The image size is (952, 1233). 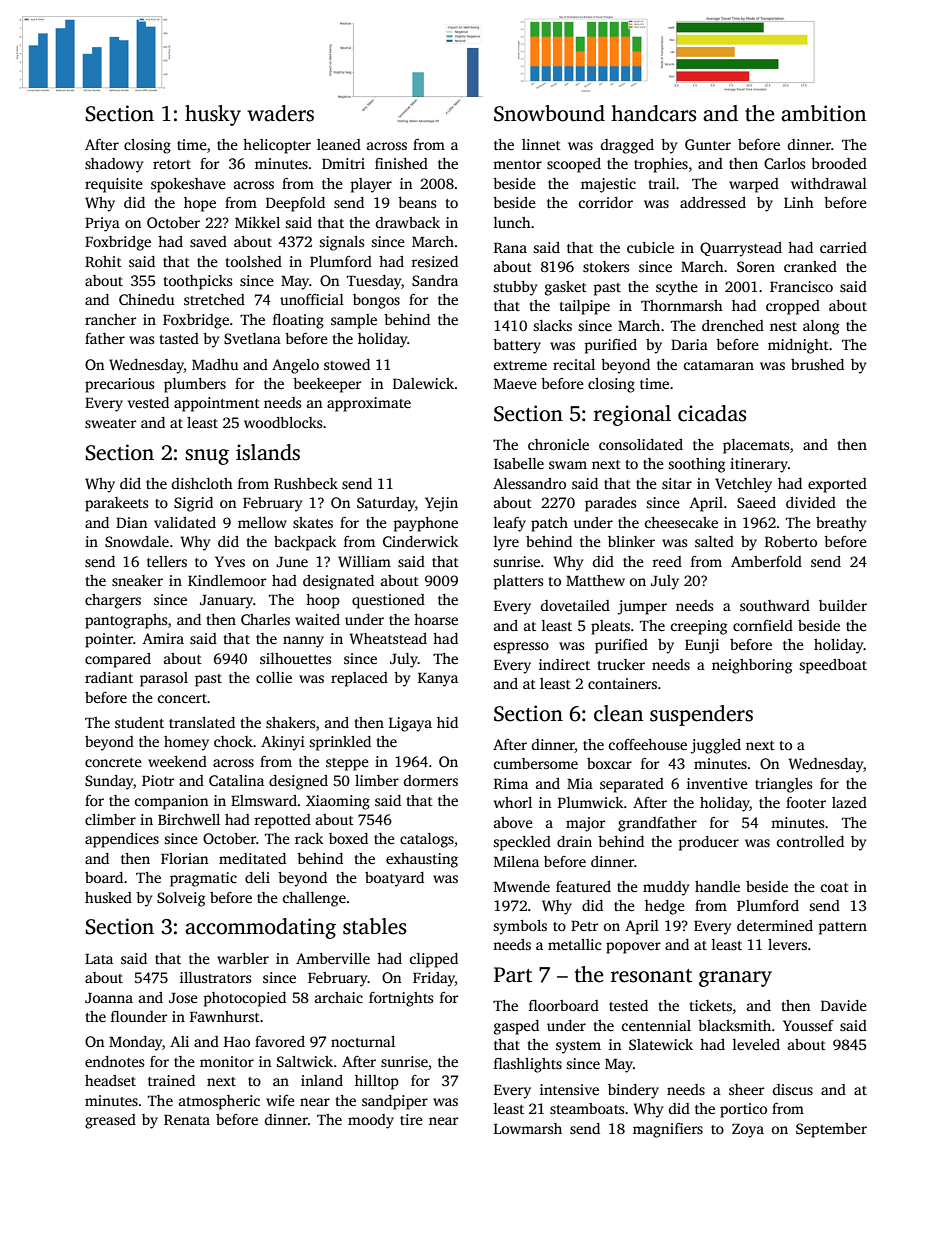 I want to click on brushed, so click(x=817, y=364).
